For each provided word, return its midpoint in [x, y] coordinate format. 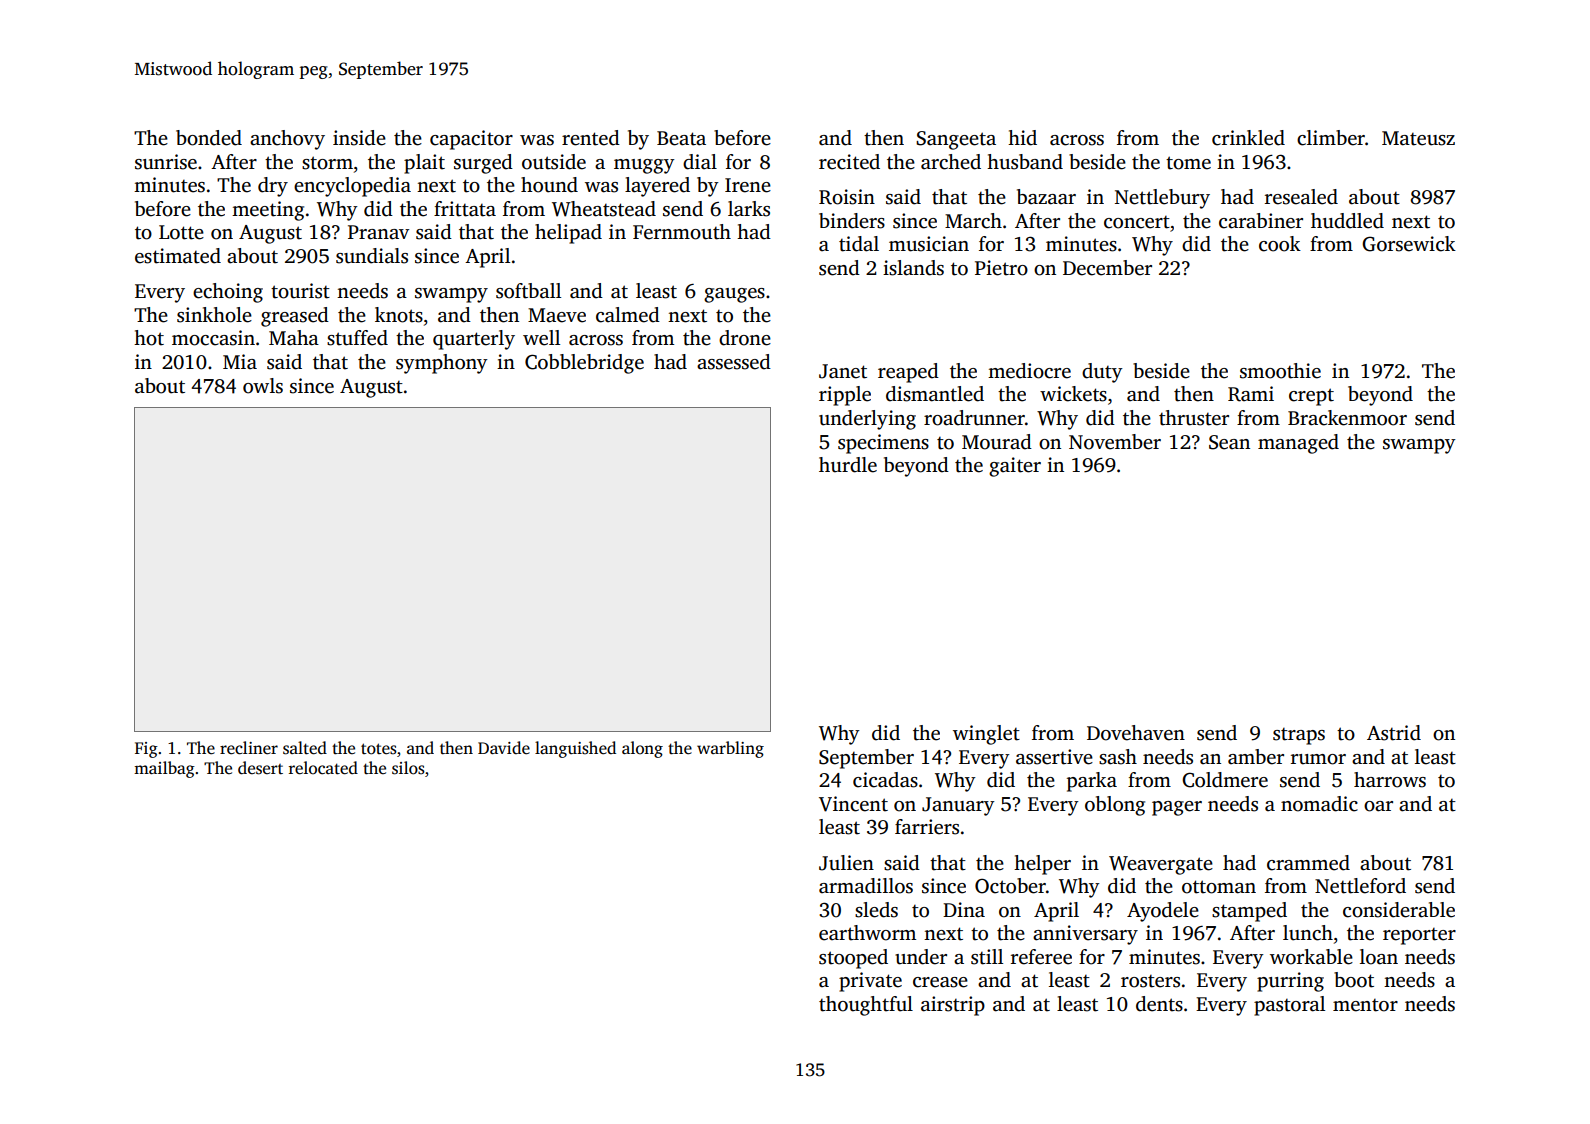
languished [575, 749]
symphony [442, 364]
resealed [1301, 197]
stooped [853, 959]
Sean [1229, 442]
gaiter [1015, 467]
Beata [681, 138]
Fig [146, 750]
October [1010, 886]
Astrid [1394, 733]
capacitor [471, 140]
